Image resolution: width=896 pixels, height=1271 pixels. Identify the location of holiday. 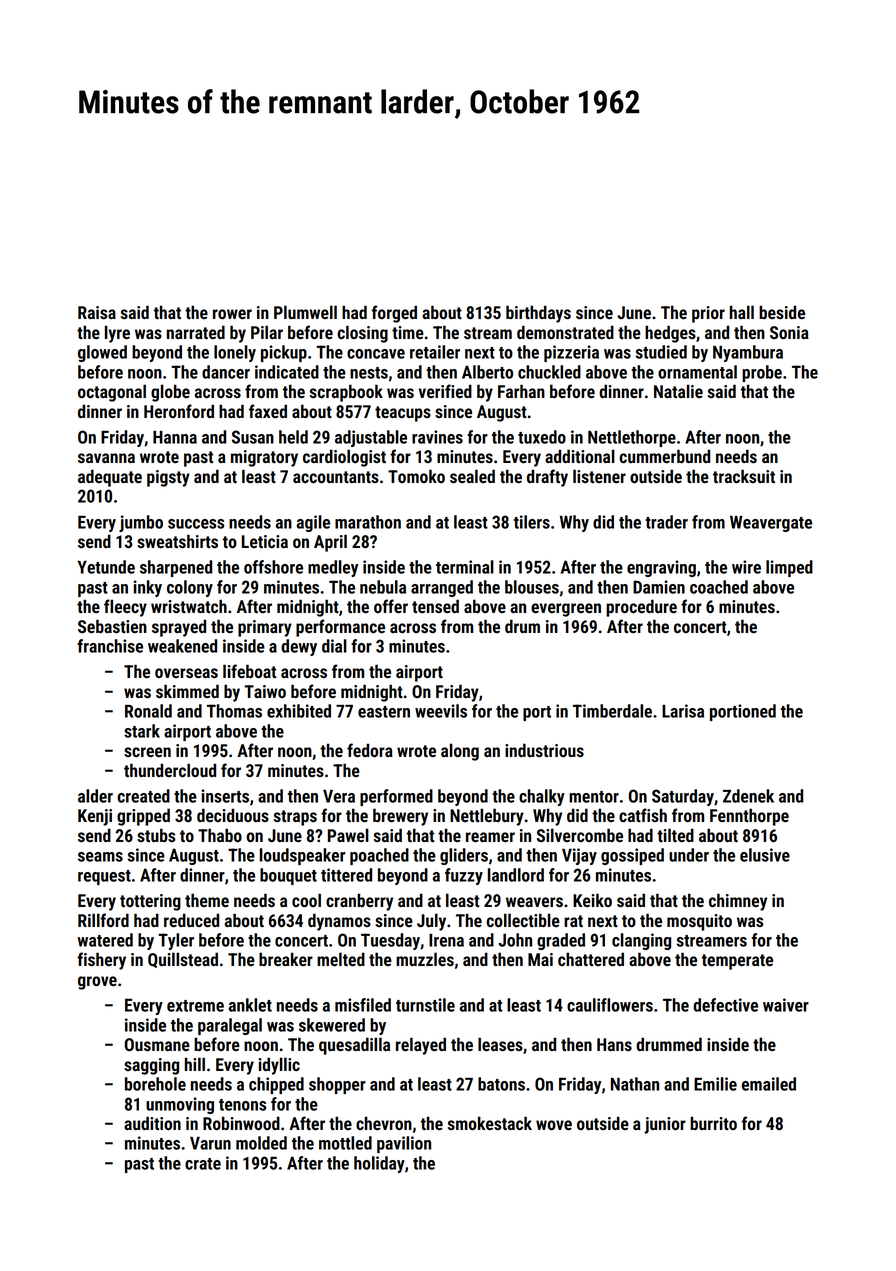
(379, 1164).
